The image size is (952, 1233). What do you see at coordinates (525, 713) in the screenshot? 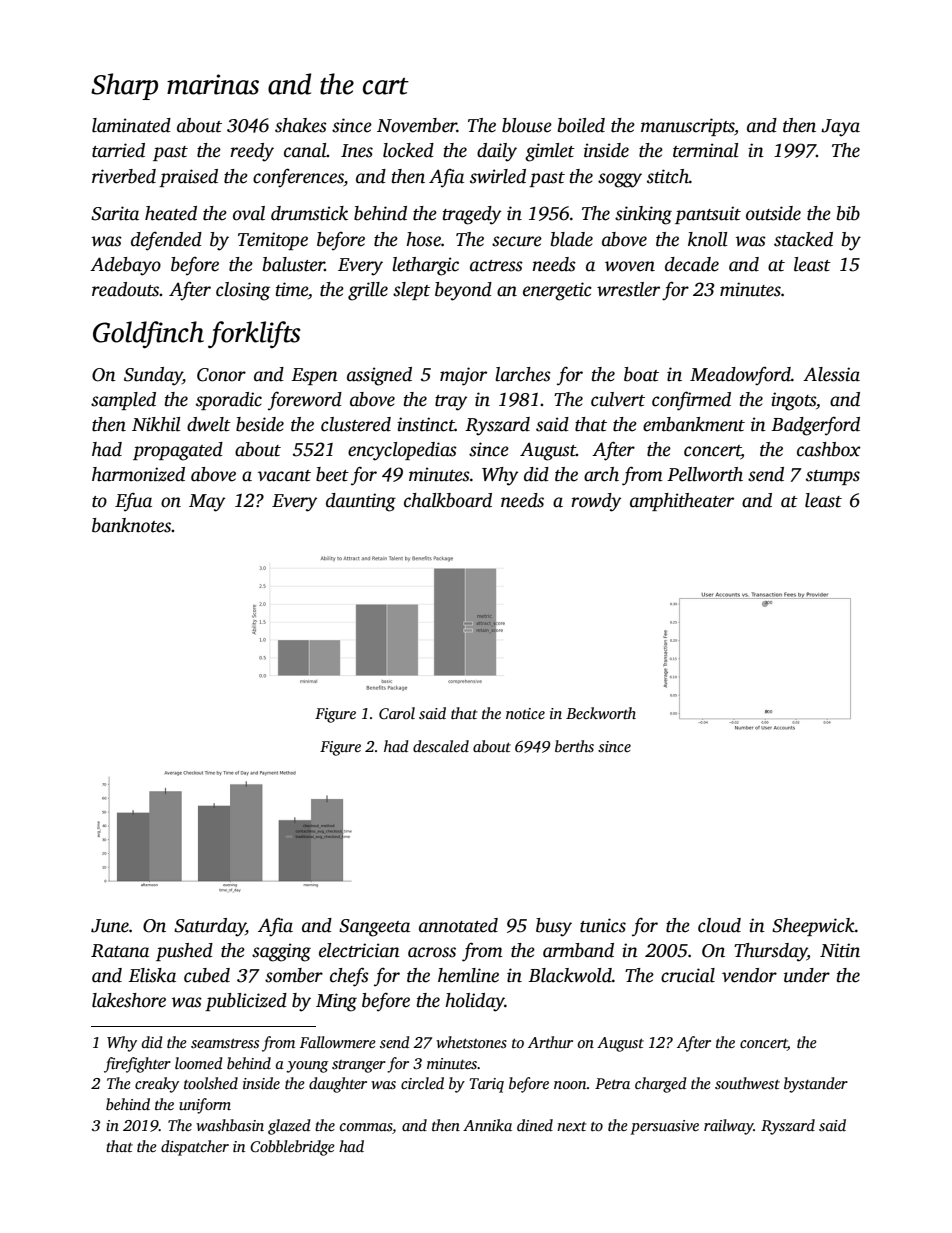
I see `notice` at bounding box center [525, 713].
